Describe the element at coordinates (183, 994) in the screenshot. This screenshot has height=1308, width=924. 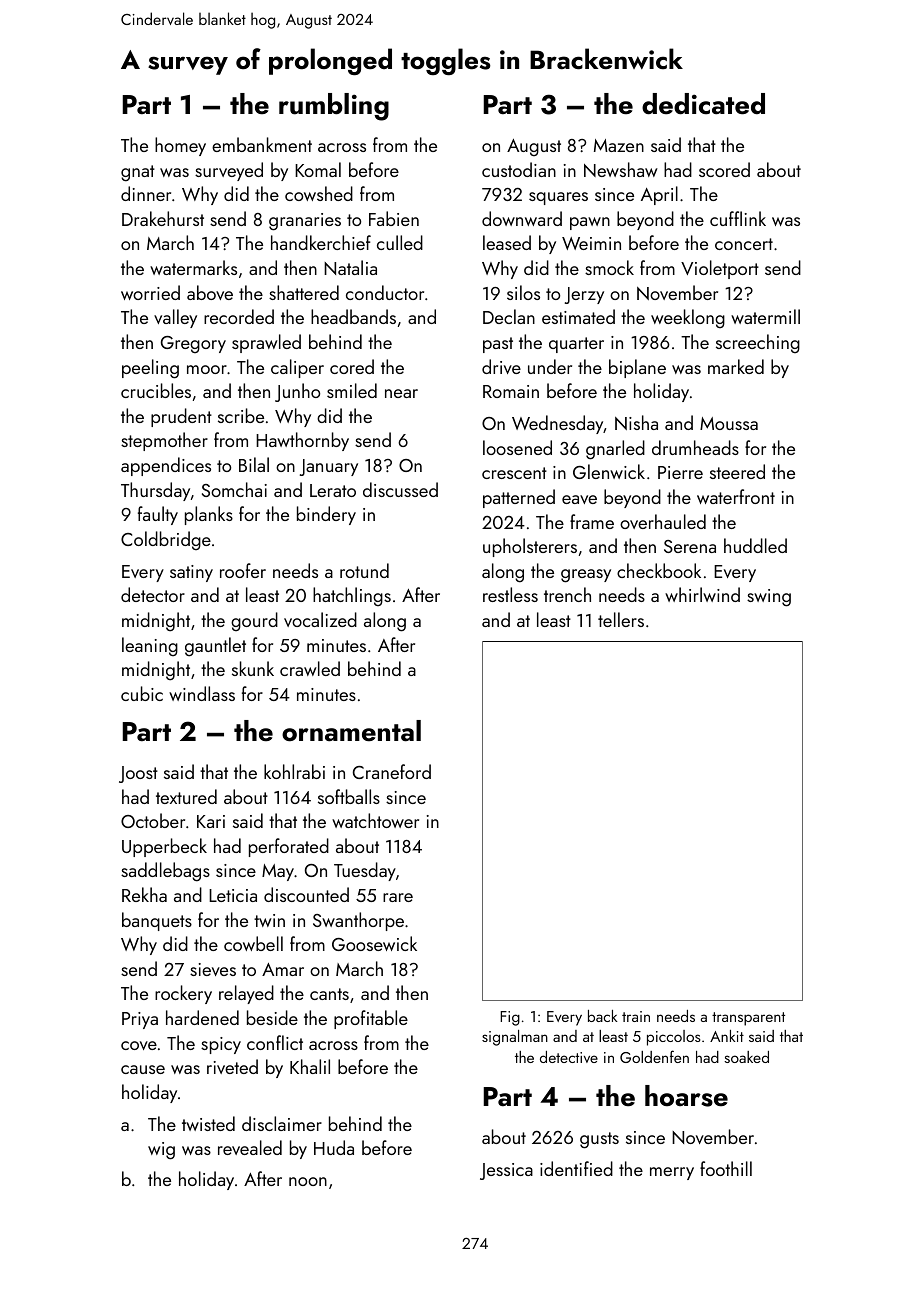
I see `rockery` at that location.
